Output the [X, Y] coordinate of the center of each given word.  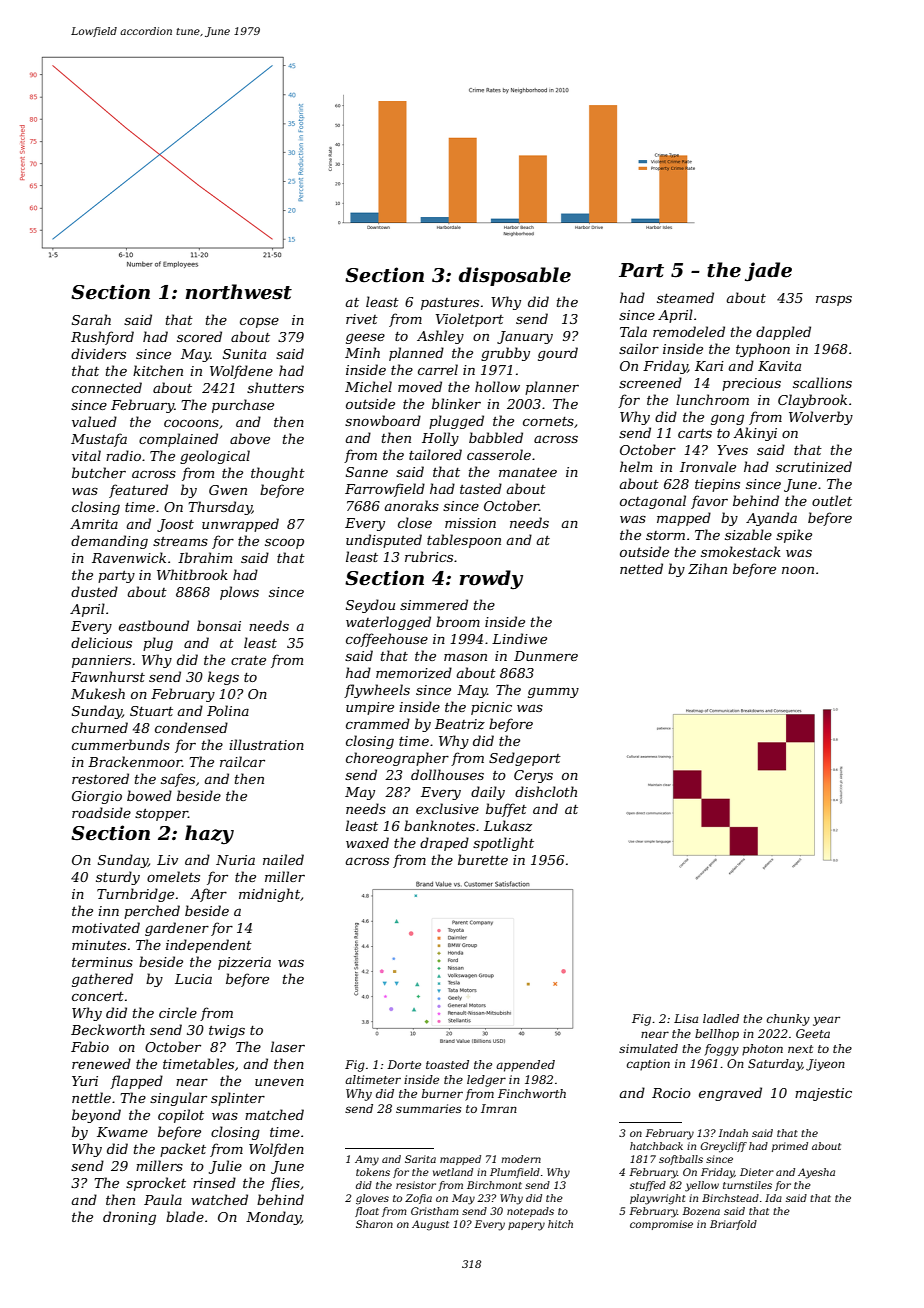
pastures [450, 304]
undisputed [384, 541]
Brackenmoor [135, 761]
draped [444, 844]
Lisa [686, 1018]
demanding [109, 542]
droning [129, 1218]
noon [798, 570]
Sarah [91, 319]
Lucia [193, 979]
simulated [648, 1048]
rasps [834, 300]
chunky [788, 1020]
